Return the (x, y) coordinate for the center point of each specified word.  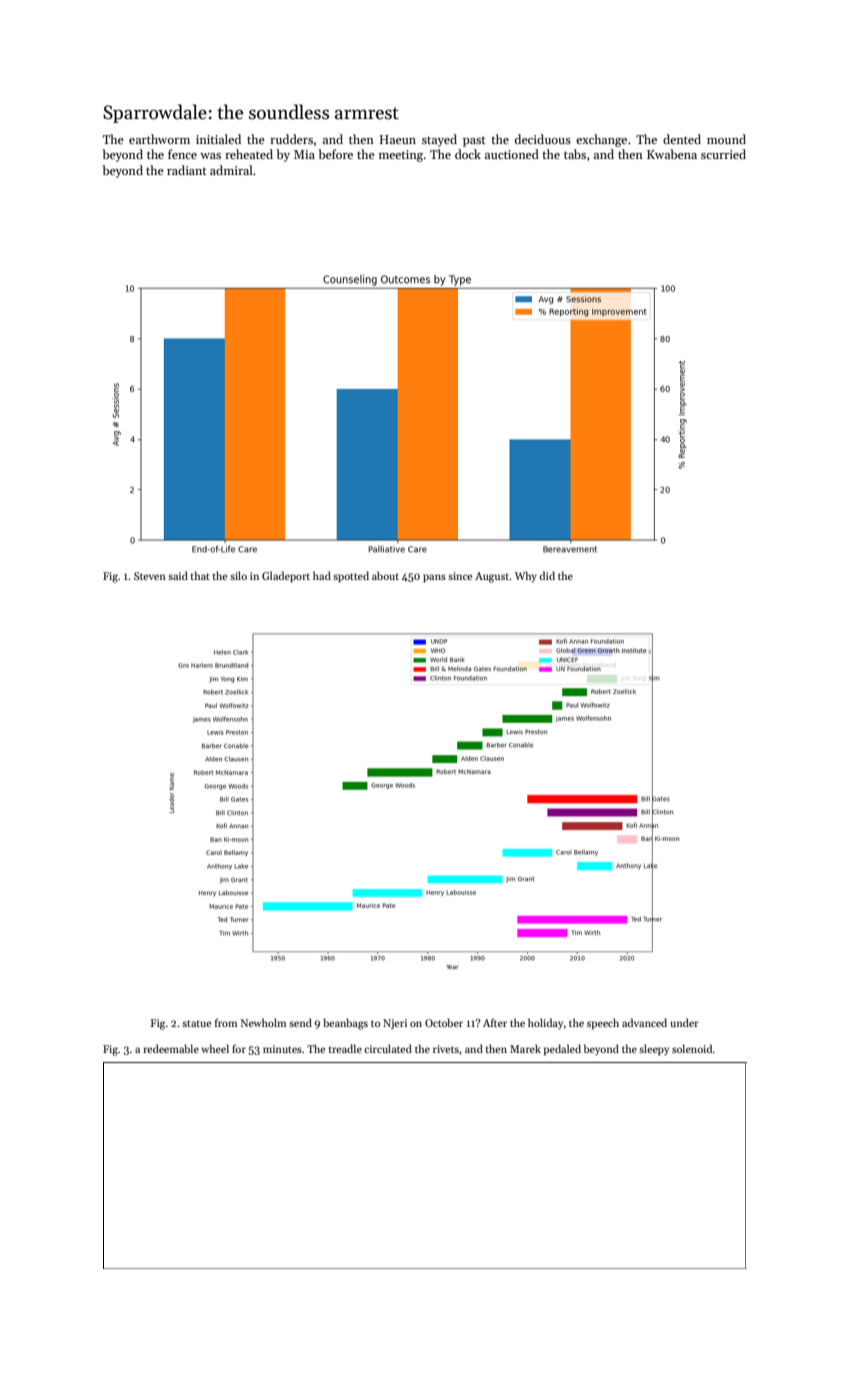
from (226, 1022)
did (547, 575)
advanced (644, 1022)
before (335, 154)
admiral (231, 170)
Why (526, 576)
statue (196, 1023)
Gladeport (286, 576)
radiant (187, 170)
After (495, 1022)
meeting (401, 156)
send (300, 1022)
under (684, 1022)
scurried (723, 154)
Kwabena (672, 154)
